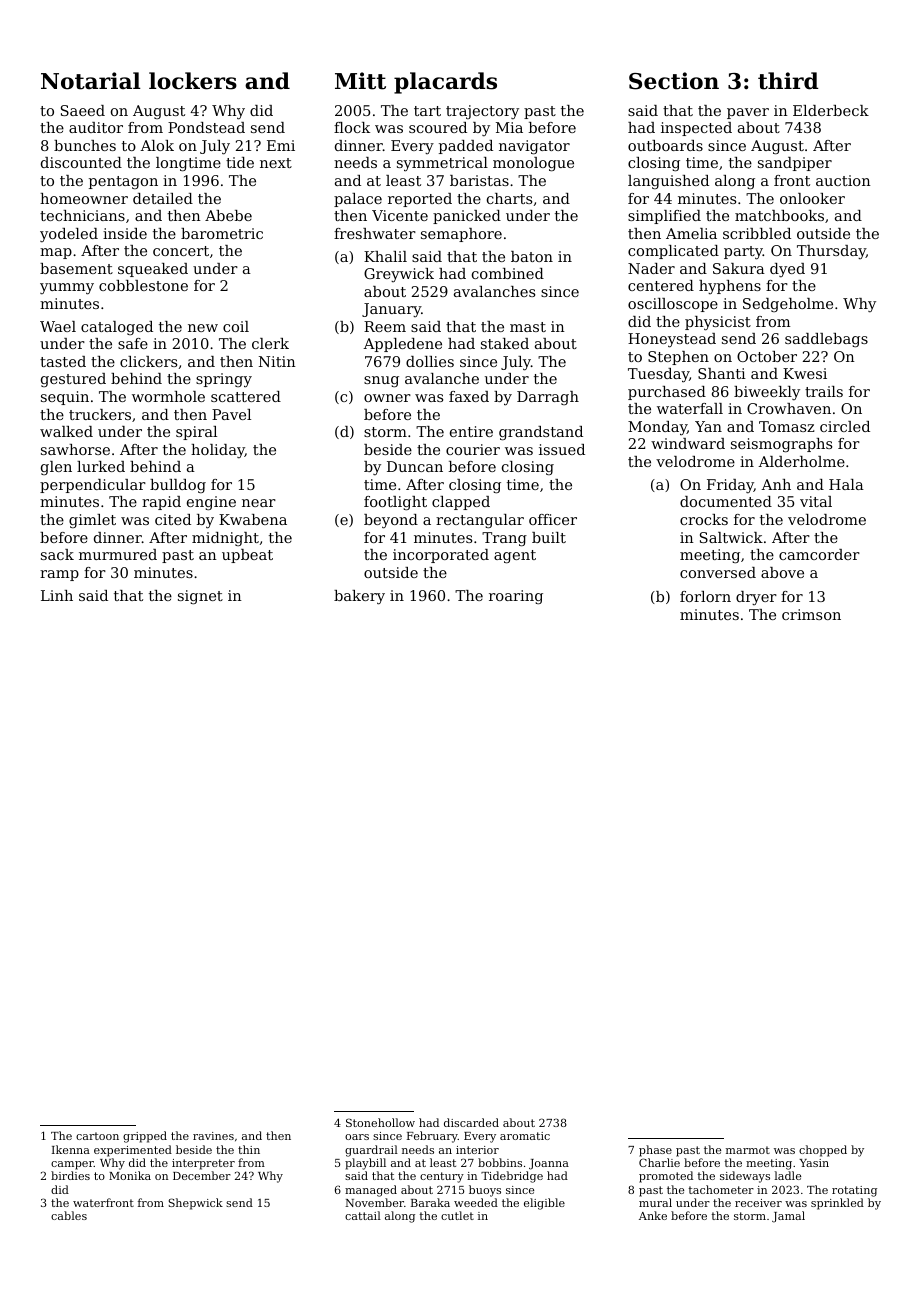  I want to click on cartoon, so click(97, 1136).
